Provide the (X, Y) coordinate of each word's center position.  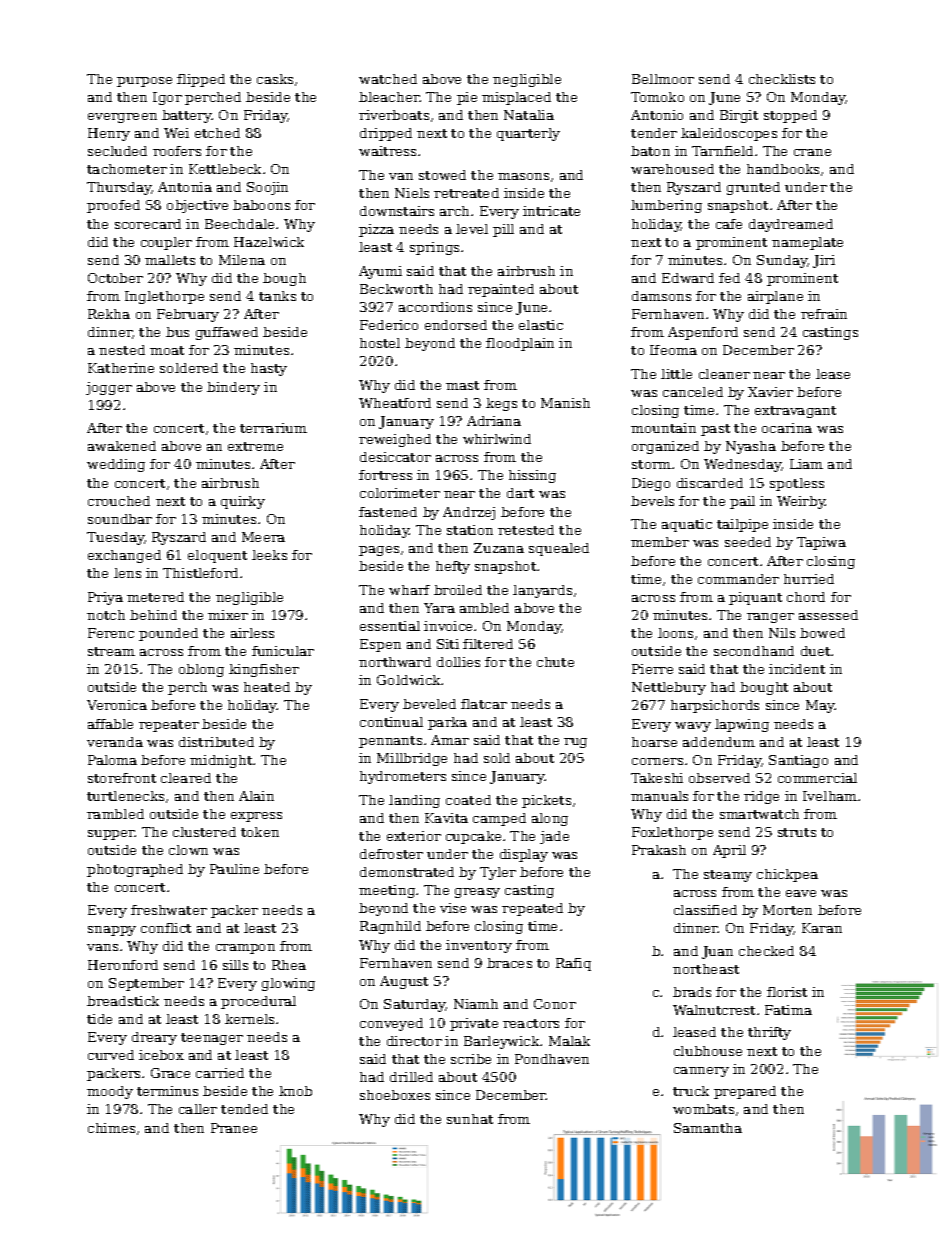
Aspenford (703, 333)
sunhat (470, 1119)
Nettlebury (669, 688)
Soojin (267, 188)
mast (462, 385)
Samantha (708, 1128)
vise (453, 908)
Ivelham (830, 796)
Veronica (117, 705)
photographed (135, 870)
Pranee (234, 1128)
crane (812, 152)
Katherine (121, 368)
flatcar (484, 704)
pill (503, 230)
